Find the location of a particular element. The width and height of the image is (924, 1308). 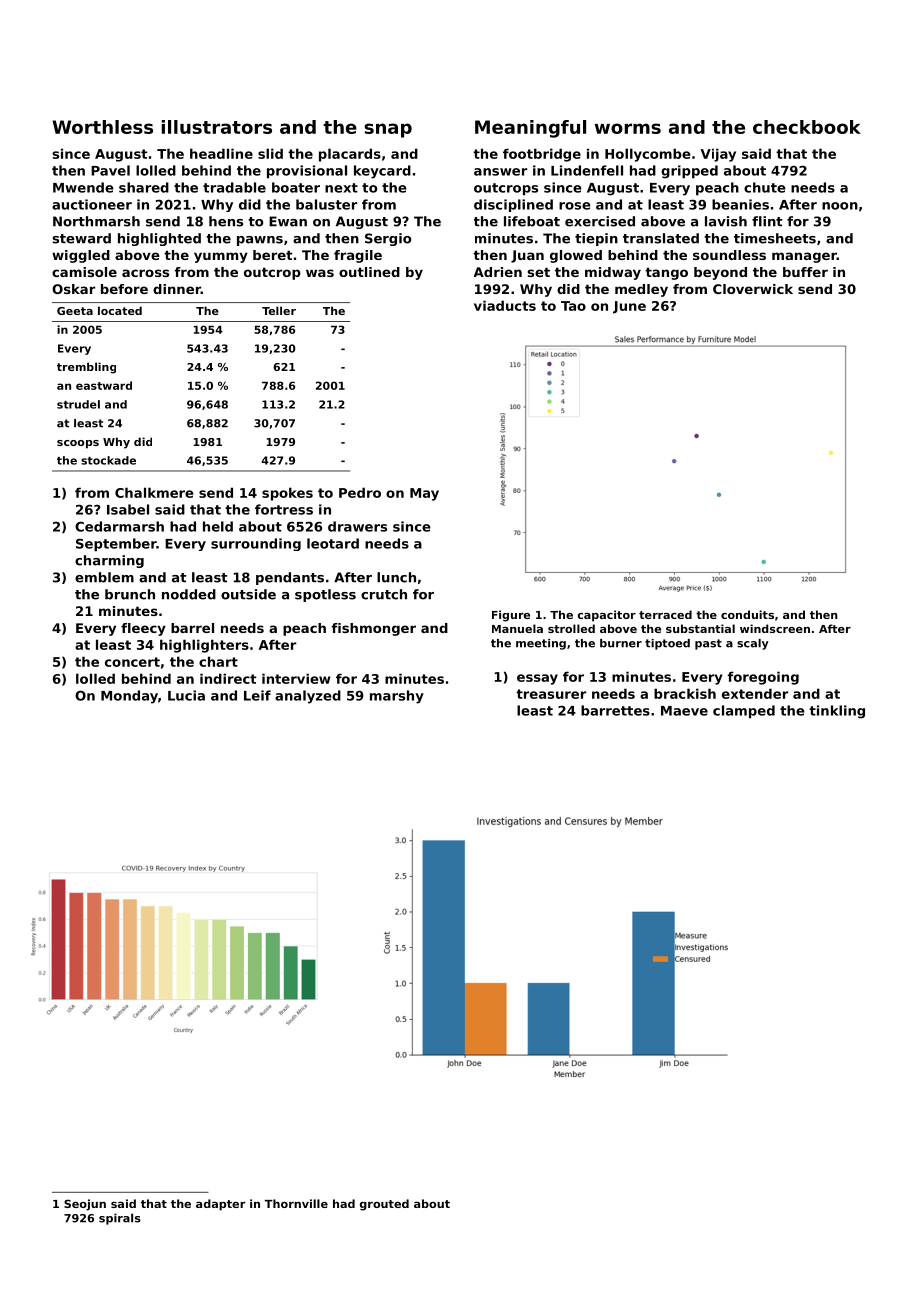

stockade is located at coordinates (108, 460).
